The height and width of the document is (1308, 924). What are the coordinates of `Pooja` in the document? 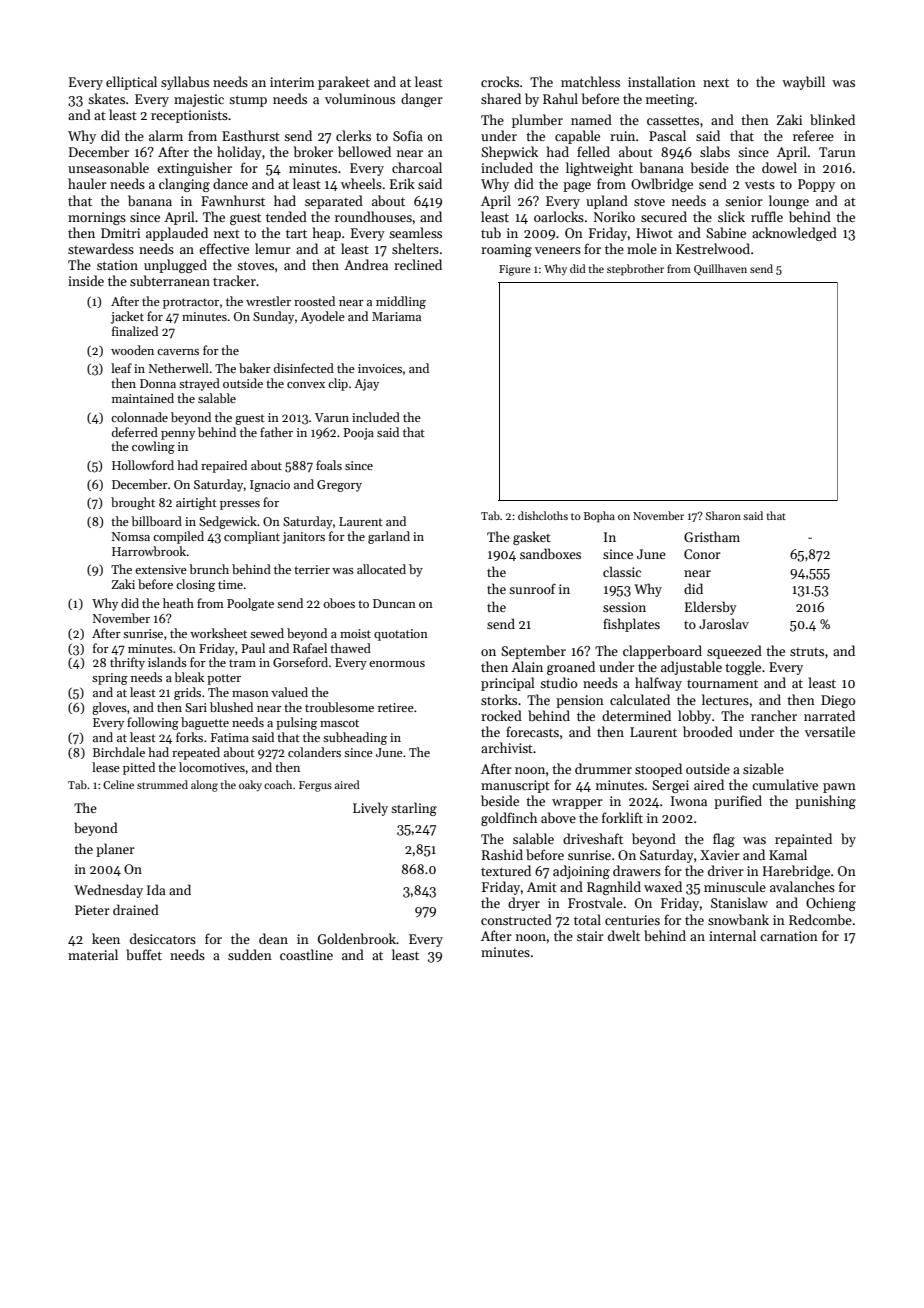 It's located at (358, 434).
